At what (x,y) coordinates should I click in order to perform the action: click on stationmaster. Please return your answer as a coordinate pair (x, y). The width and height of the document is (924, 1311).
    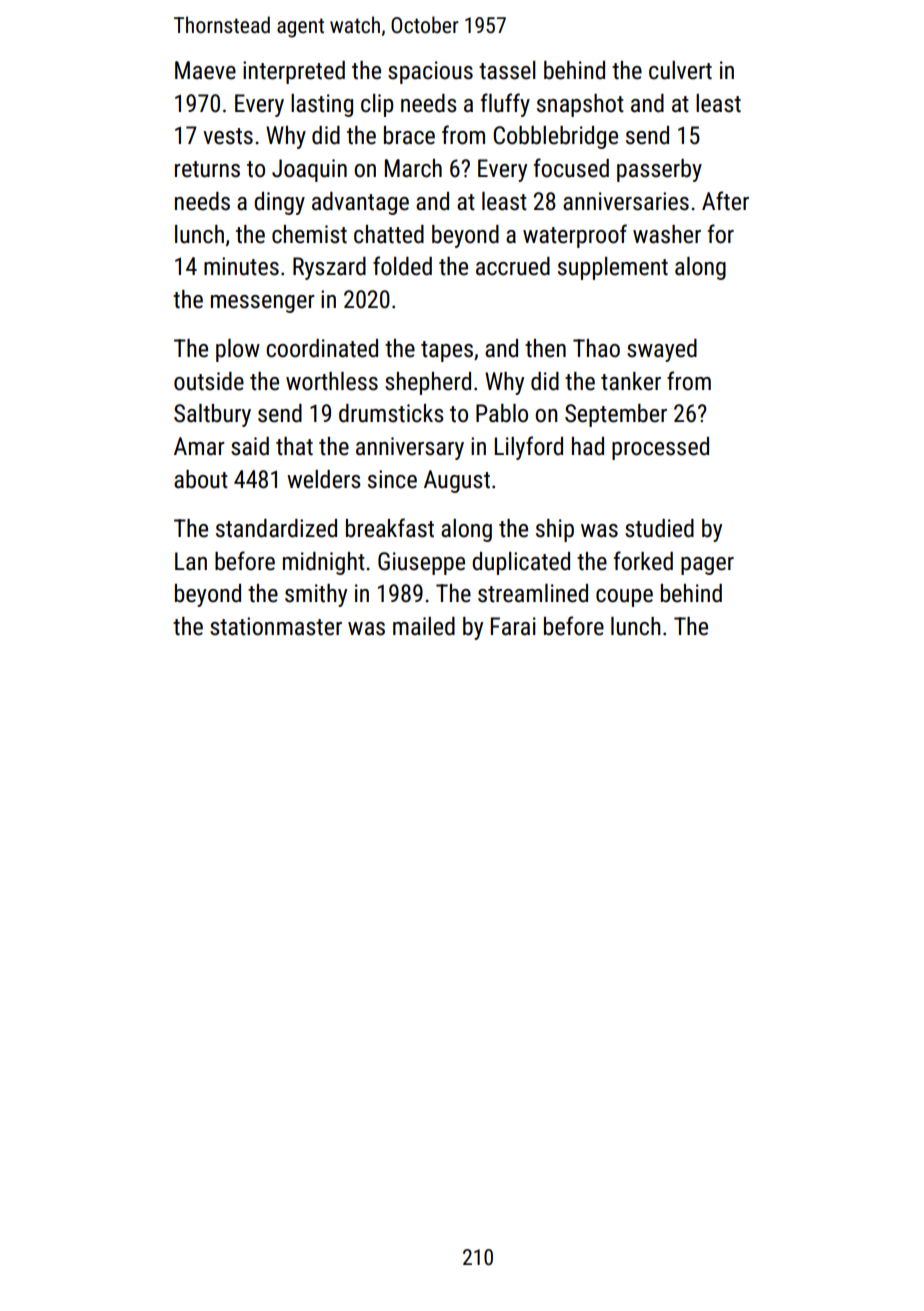
    Looking at the image, I should click on (276, 626).
